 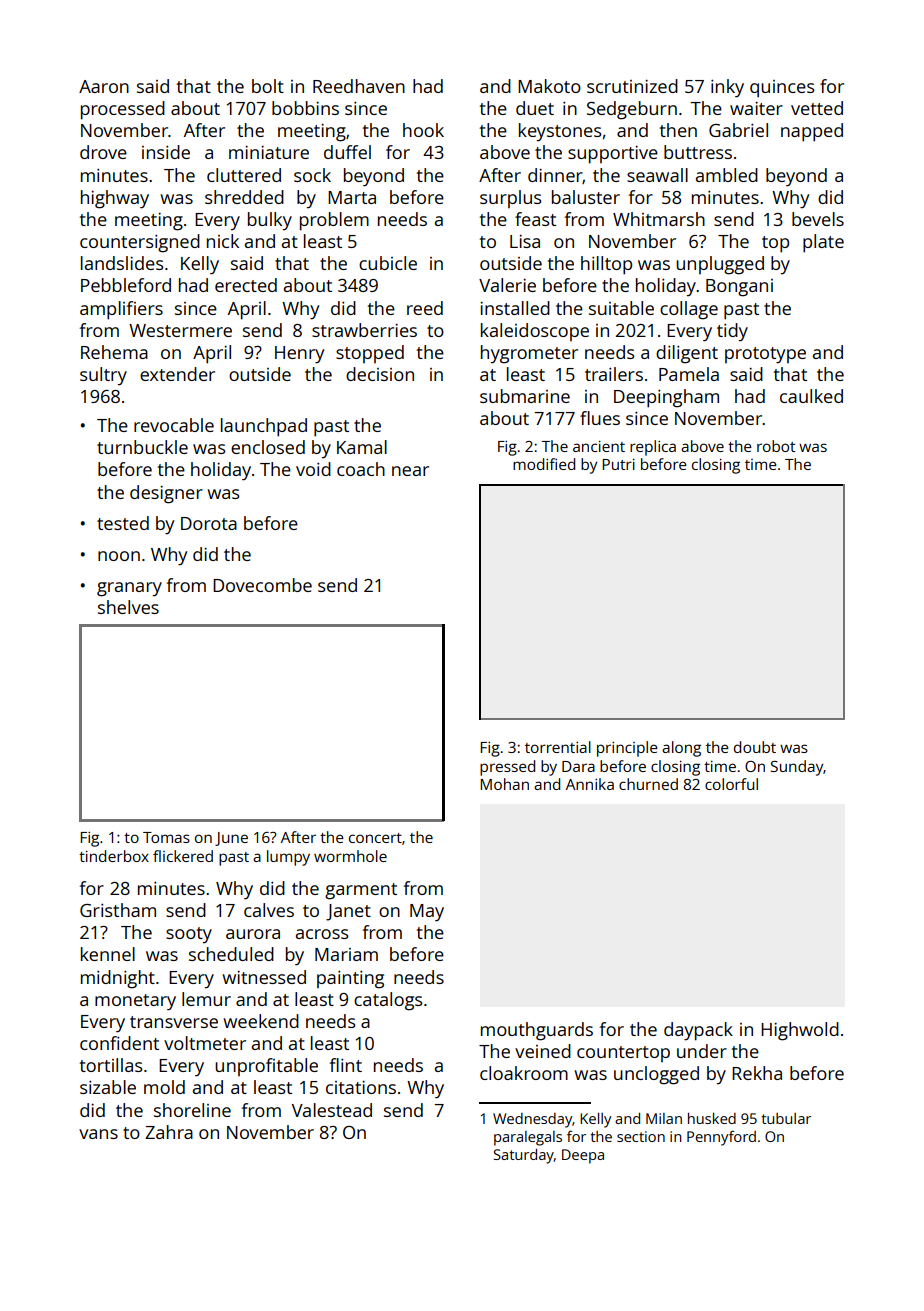 I want to click on concert, so click(x=375, y=838).
